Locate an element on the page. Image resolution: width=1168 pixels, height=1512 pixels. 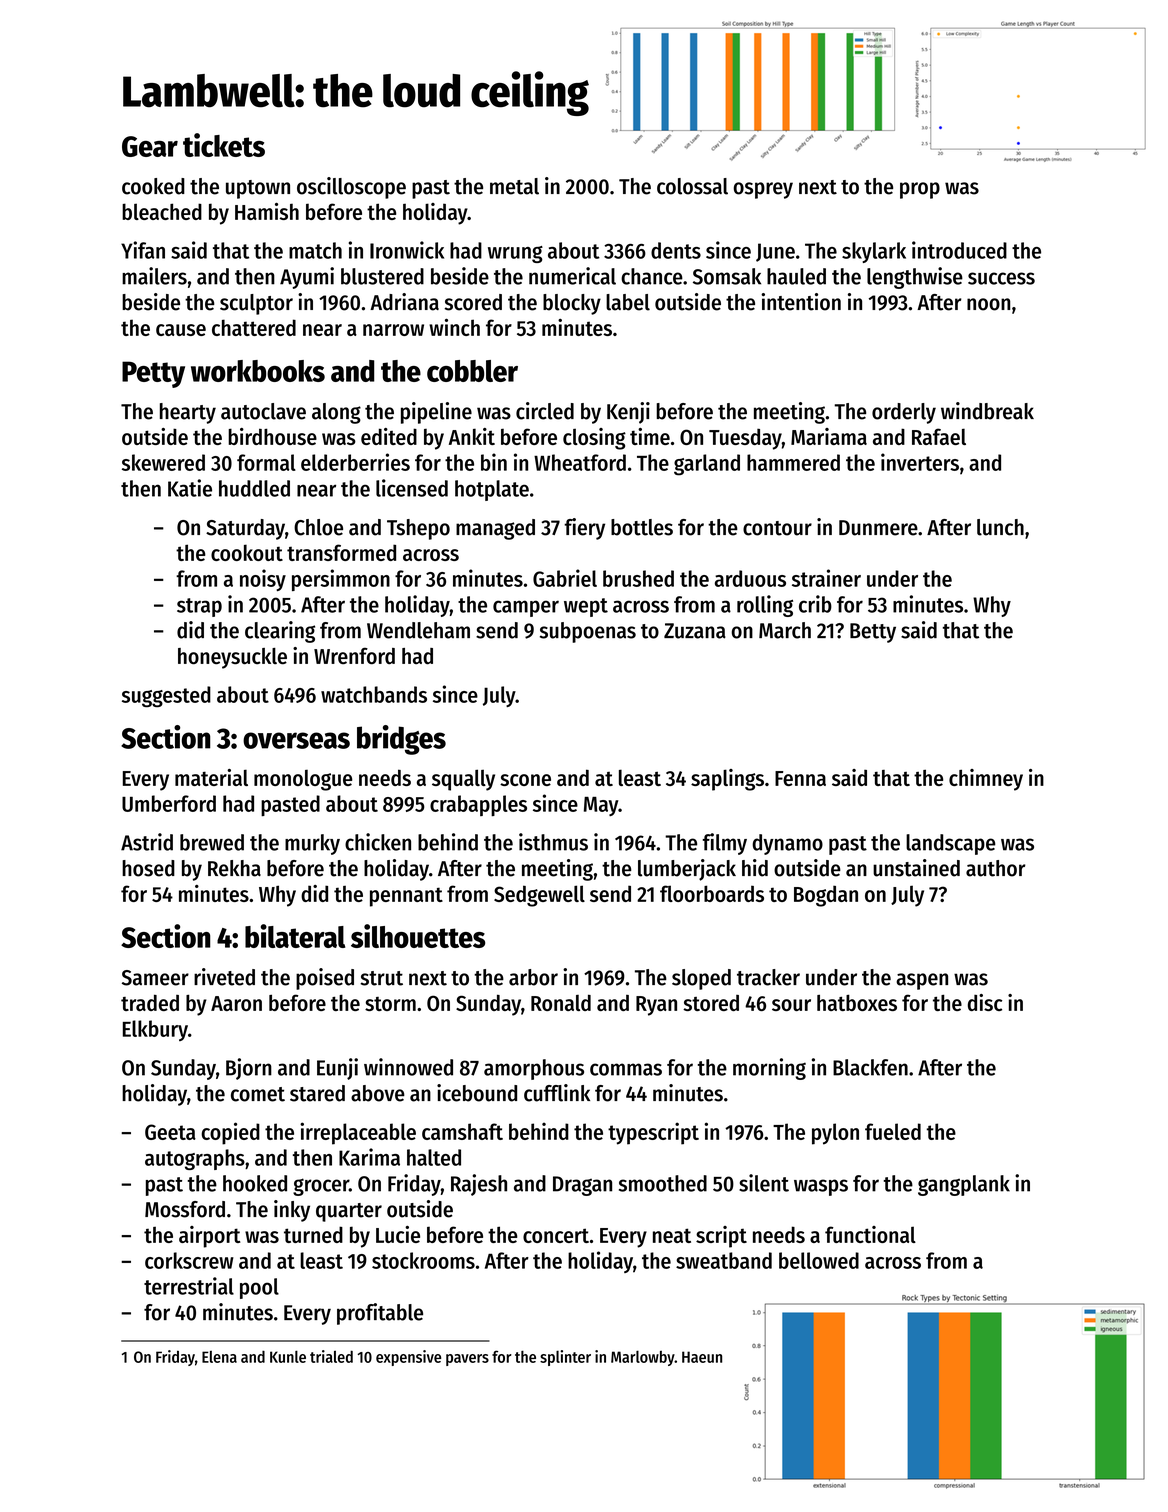
Betty is located at coordinates (873, 633).
